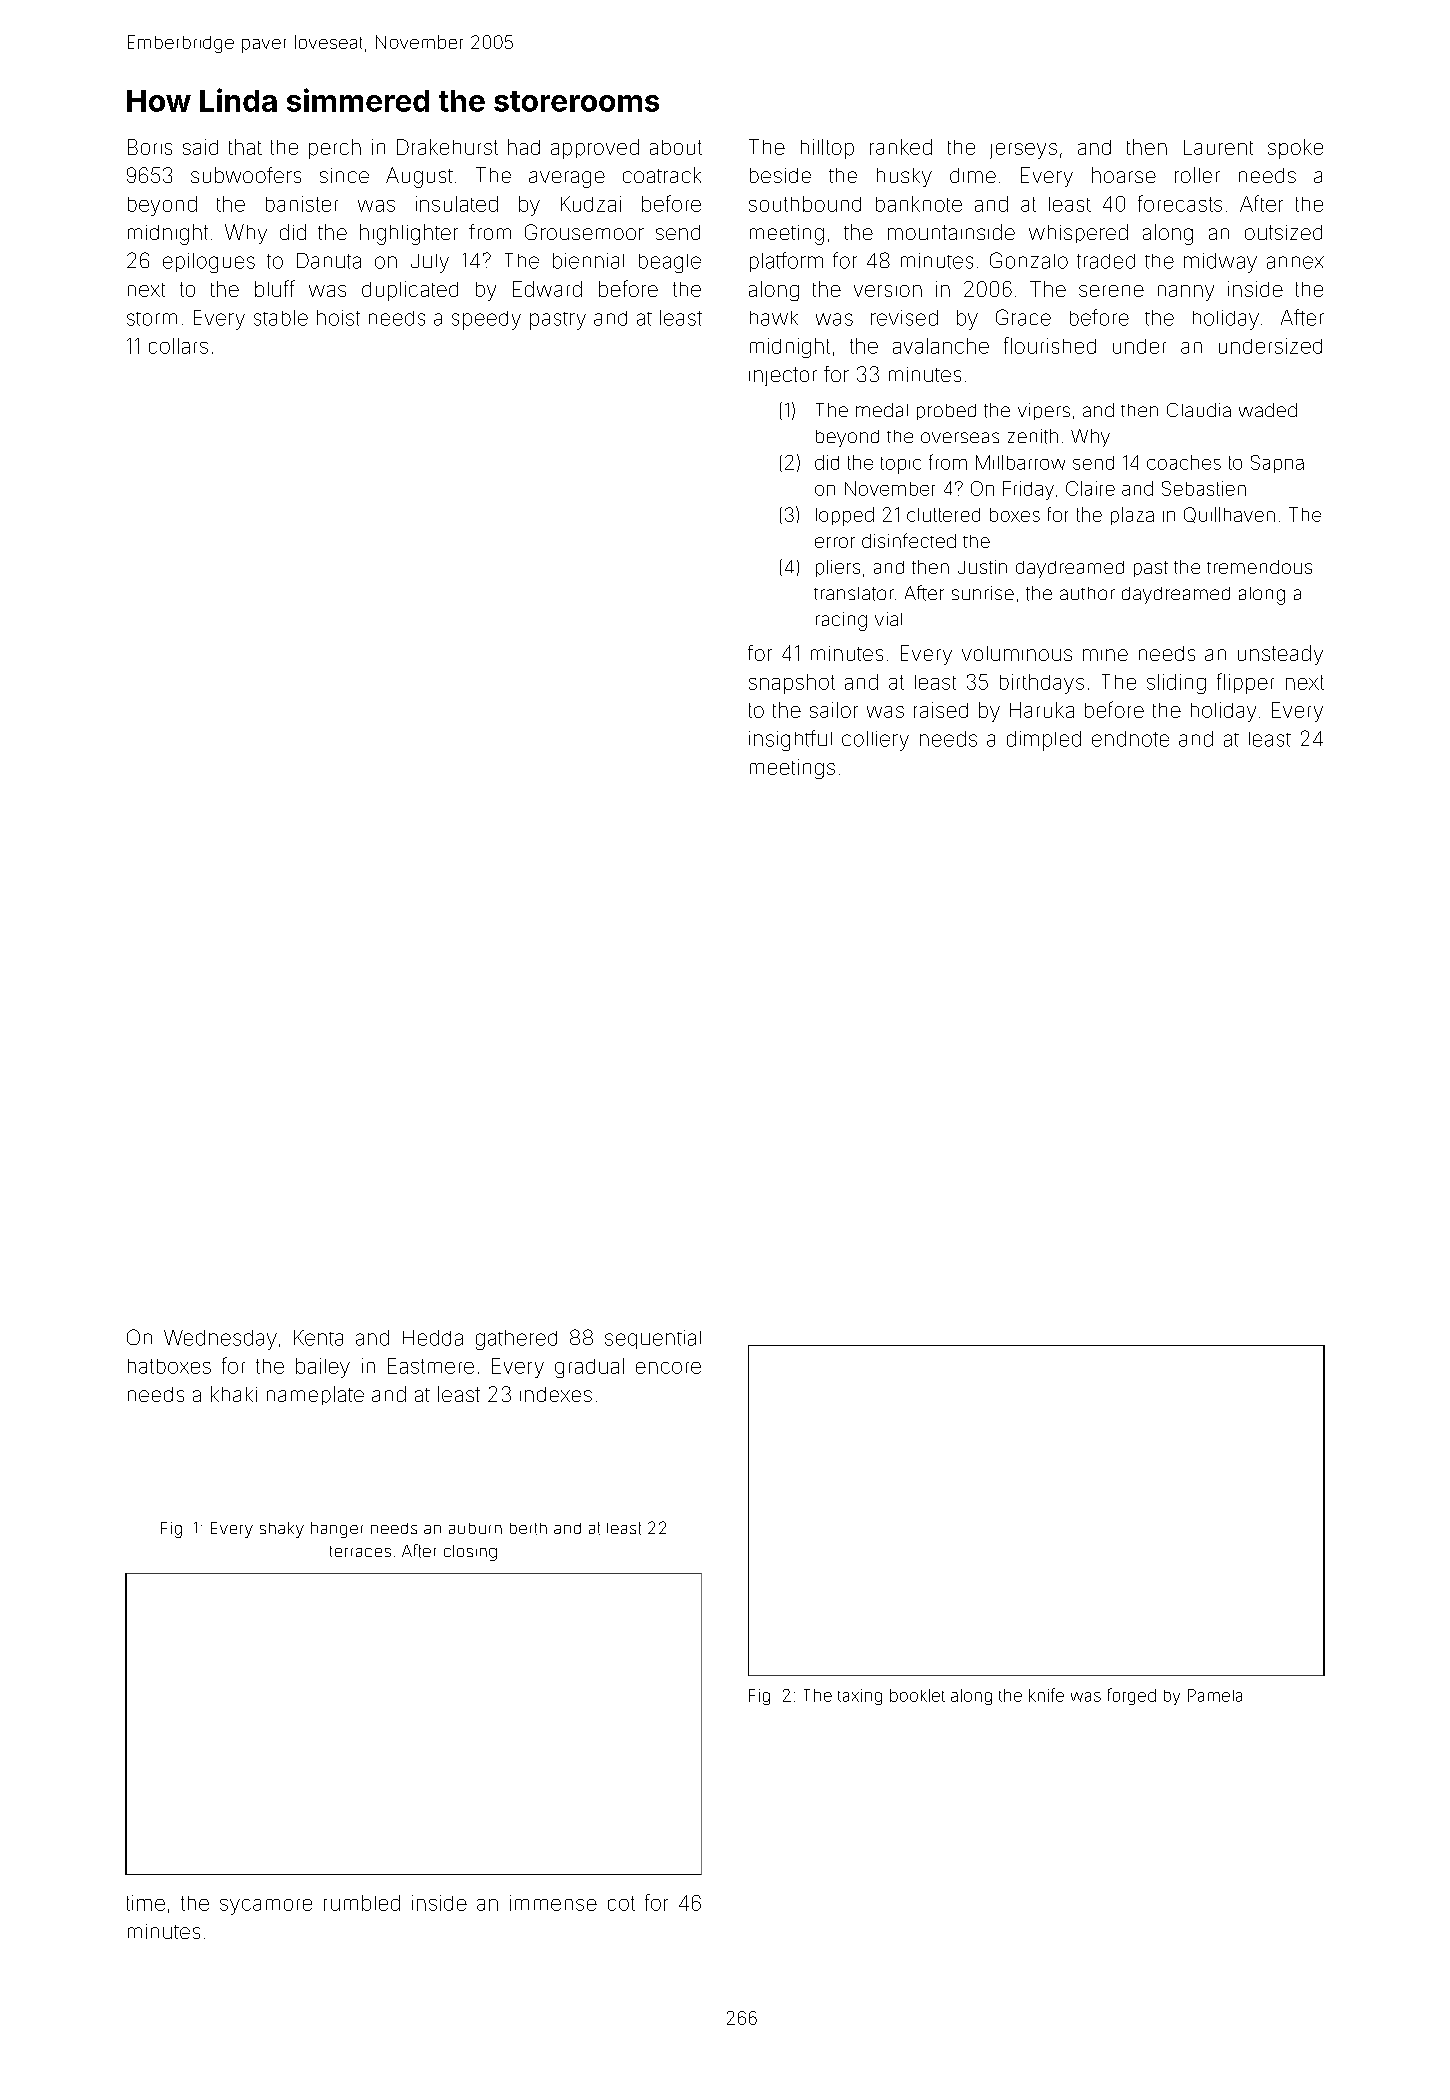  Describe the element at coordinates (792, 684) in the screenshot. I see `snapshot` at that location.
